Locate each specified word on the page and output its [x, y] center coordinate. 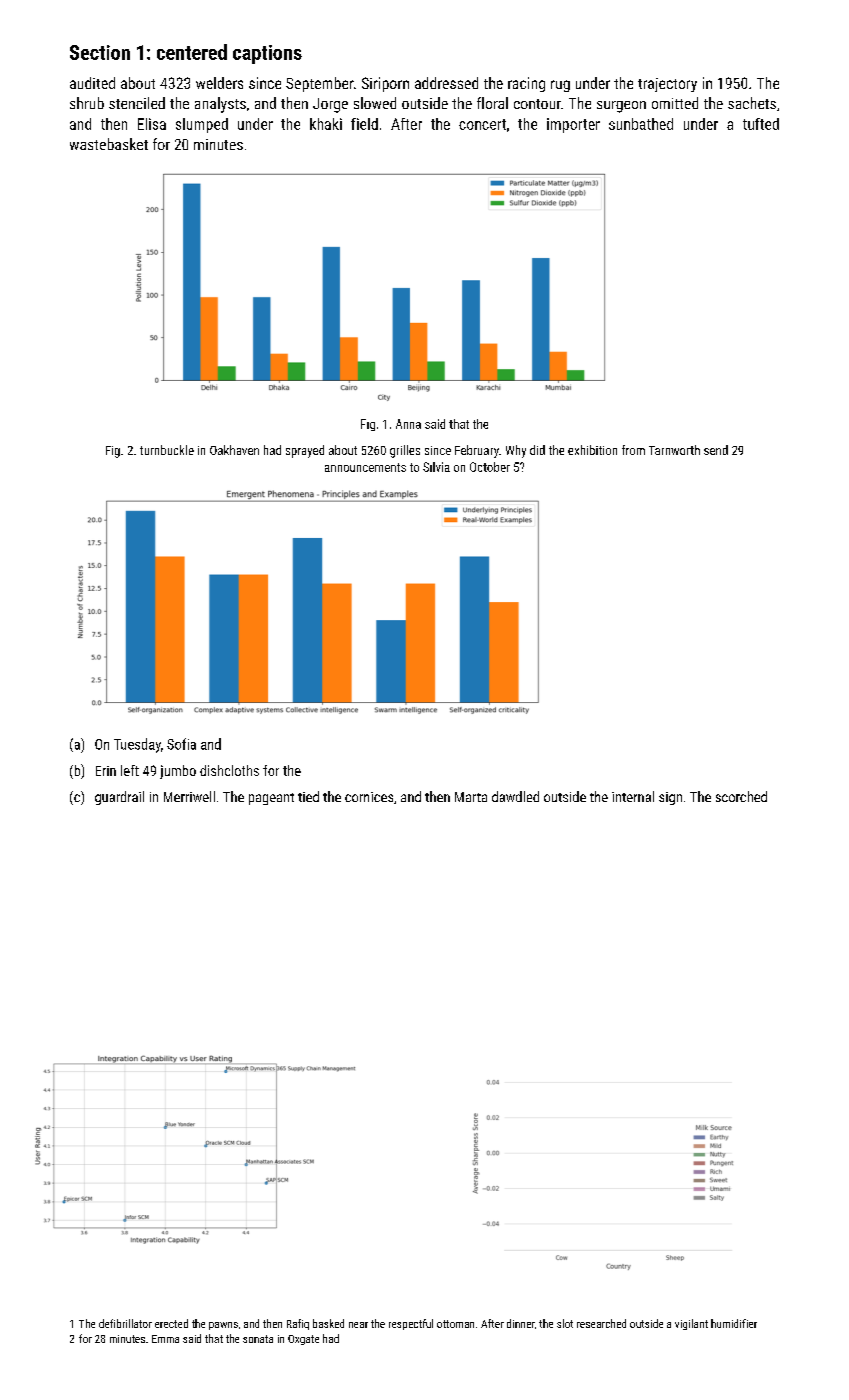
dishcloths [229, 770]
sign [670, 798]
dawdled [515, 796]
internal [633, 796]
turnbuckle [167, 450]
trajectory [667, 85]
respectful [411, 1324]
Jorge [330, 105]
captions [267, 54]
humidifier [734, 1323]
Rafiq [298, 1324]
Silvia [436, 467]
